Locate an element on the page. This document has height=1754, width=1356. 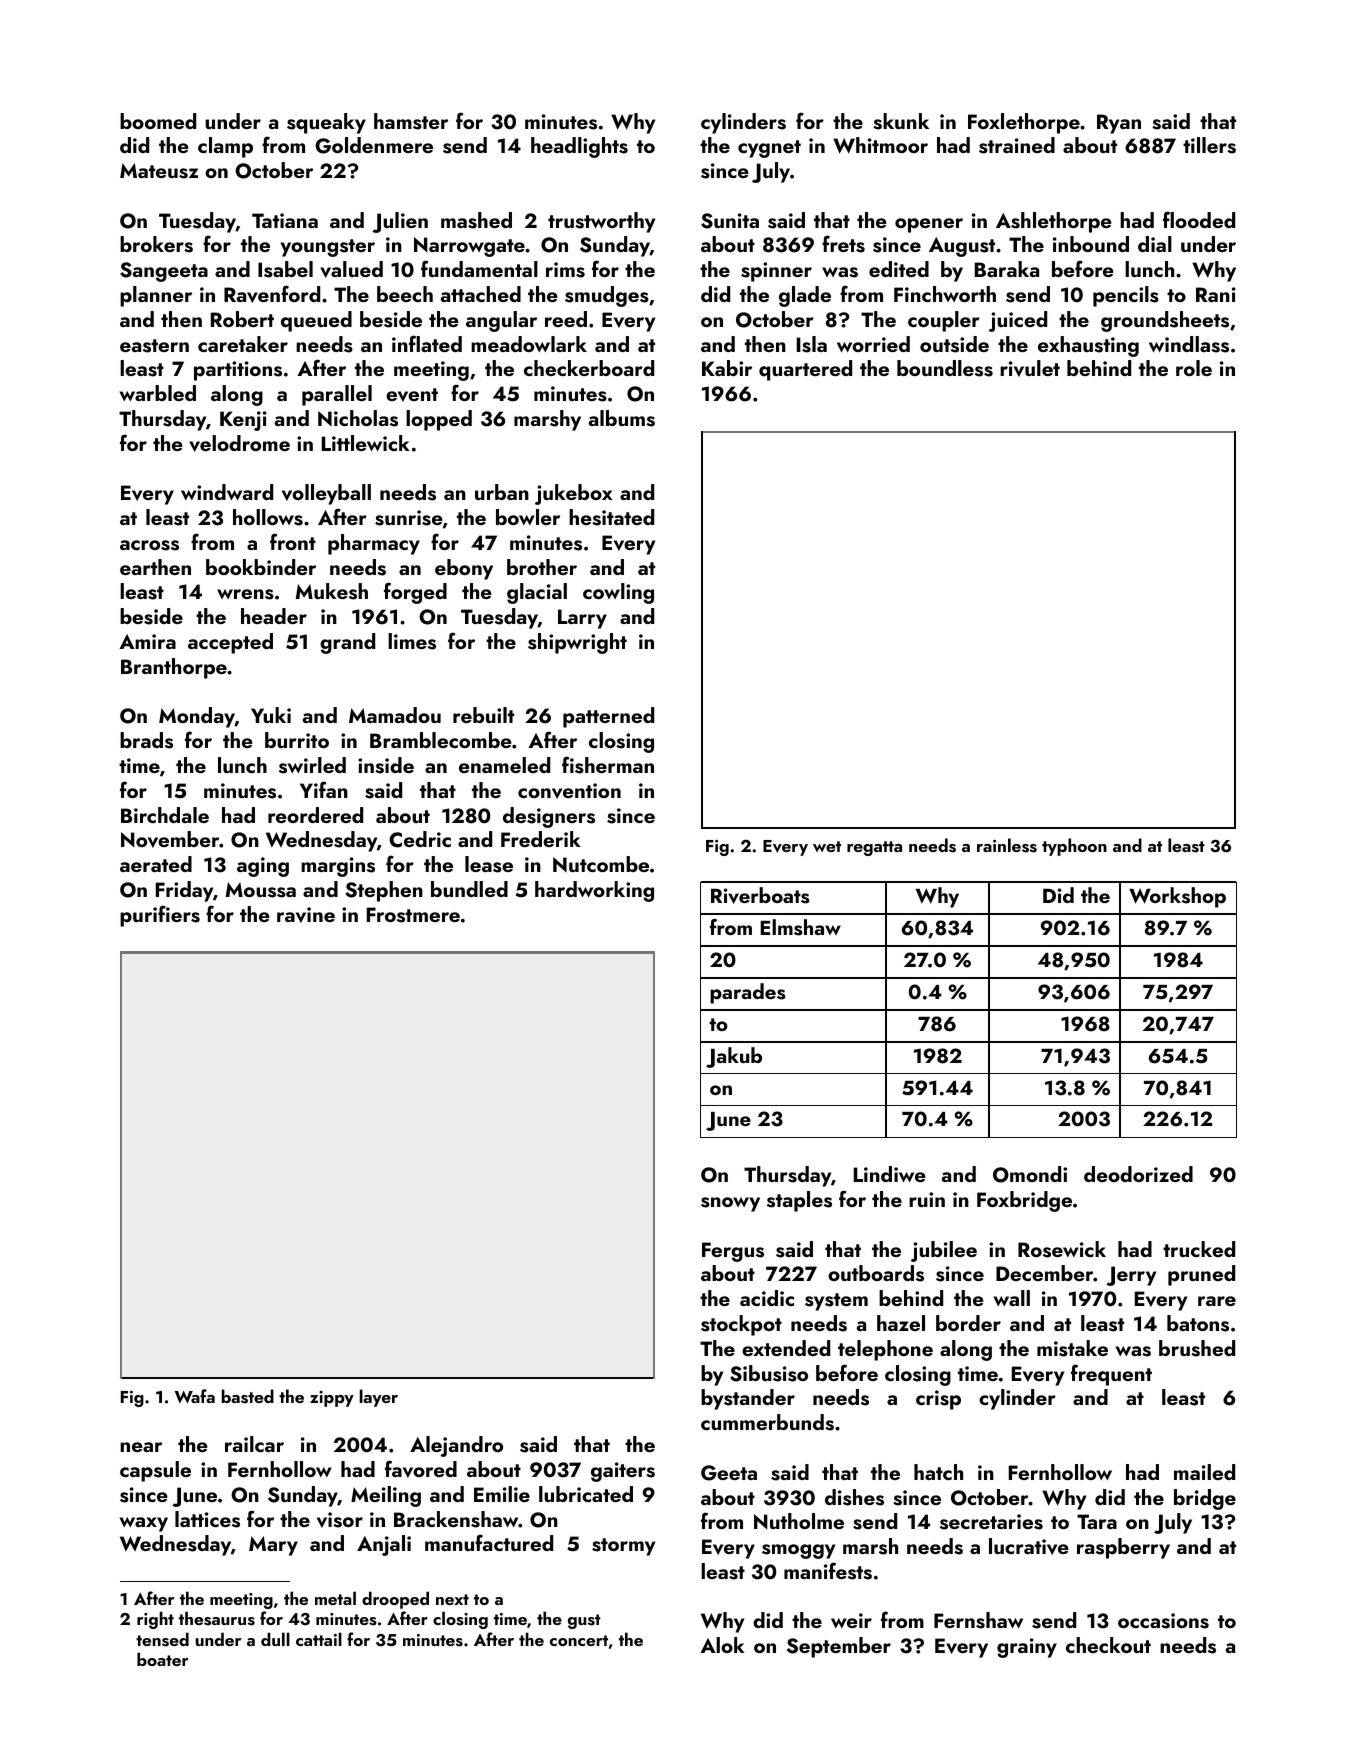
Ryan is located at coordinates (1119, 124).
